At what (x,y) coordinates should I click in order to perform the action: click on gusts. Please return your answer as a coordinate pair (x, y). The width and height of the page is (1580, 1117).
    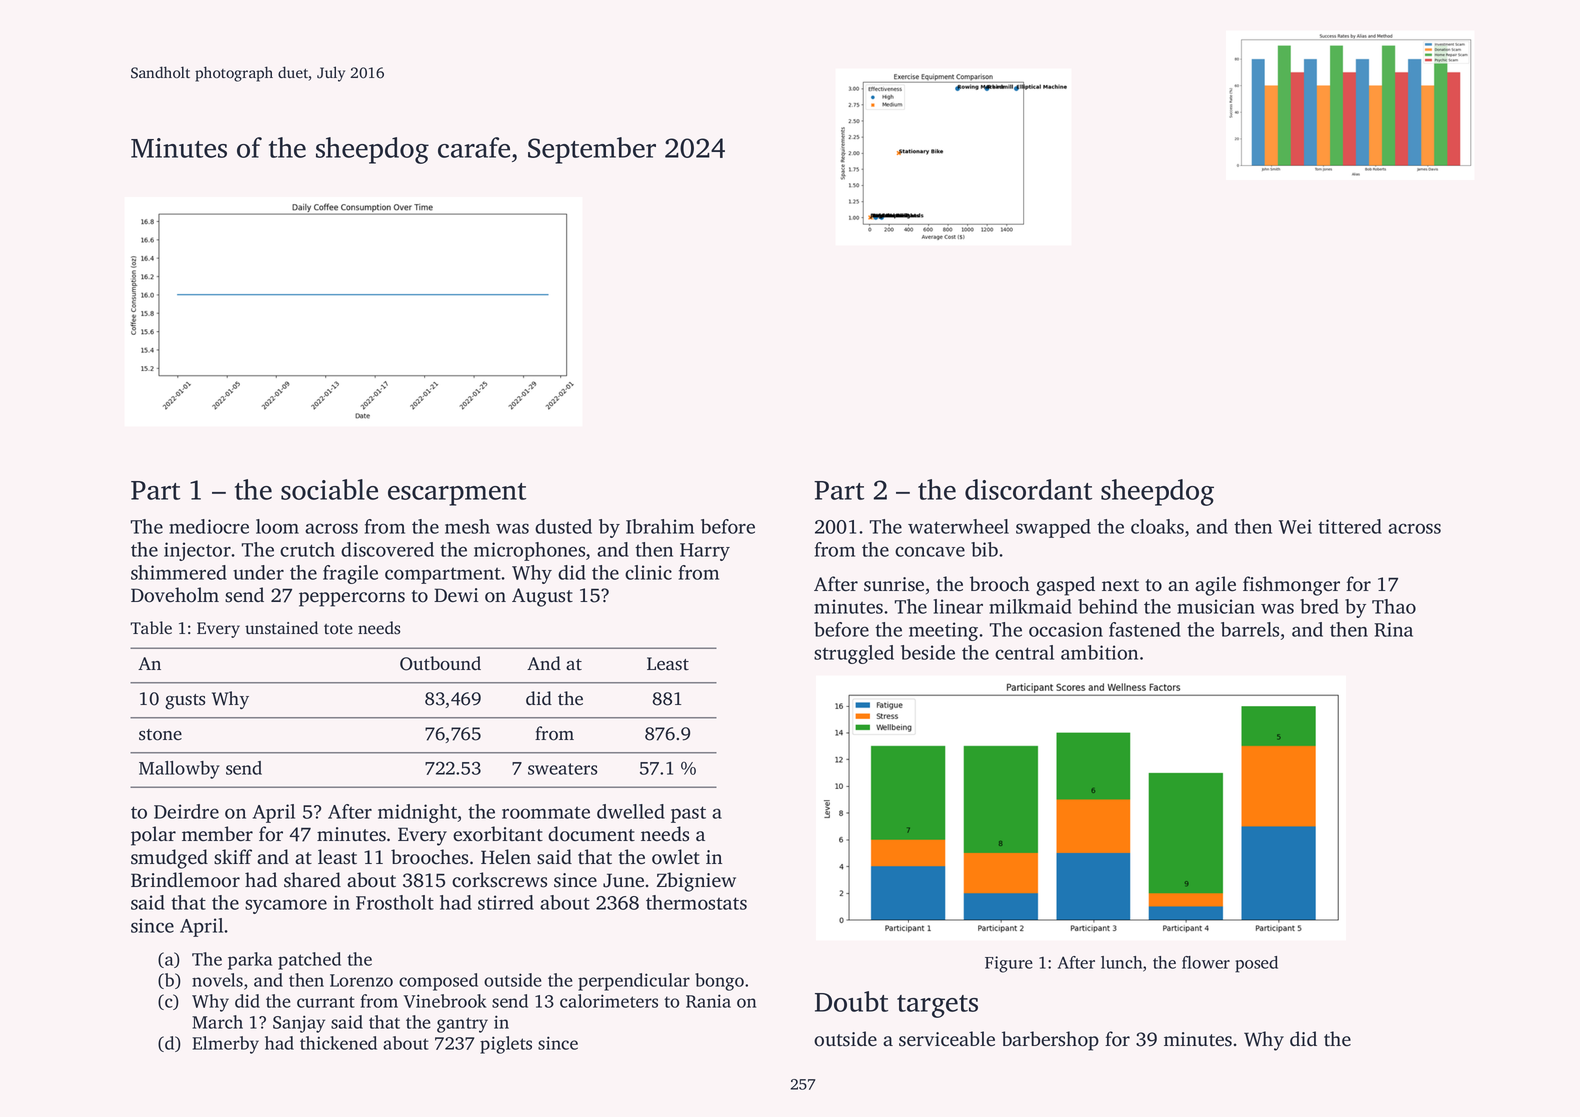
    Looking at the image, I should click on (185, 702).
